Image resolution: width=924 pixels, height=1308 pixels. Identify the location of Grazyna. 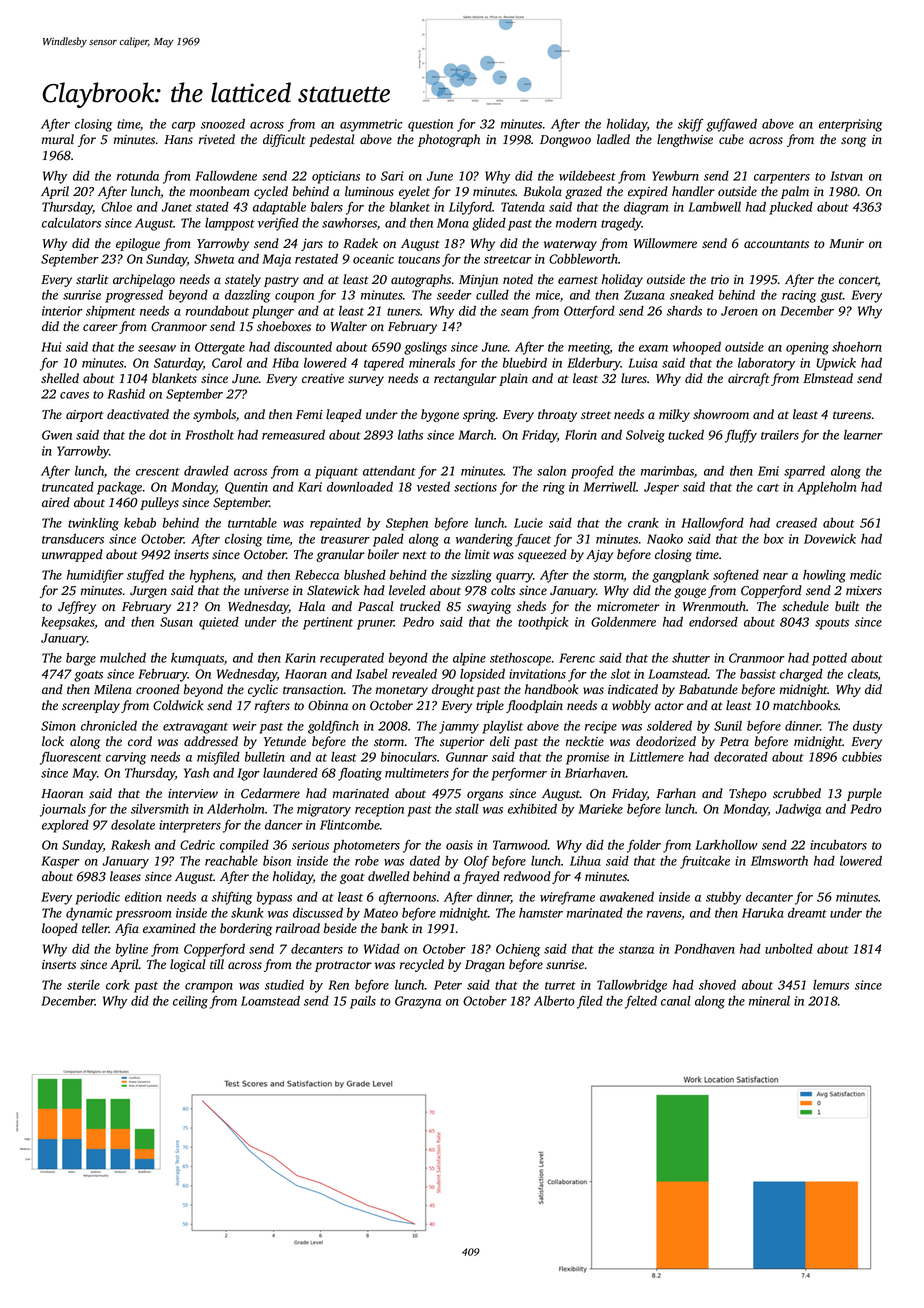
(418, 1002).
